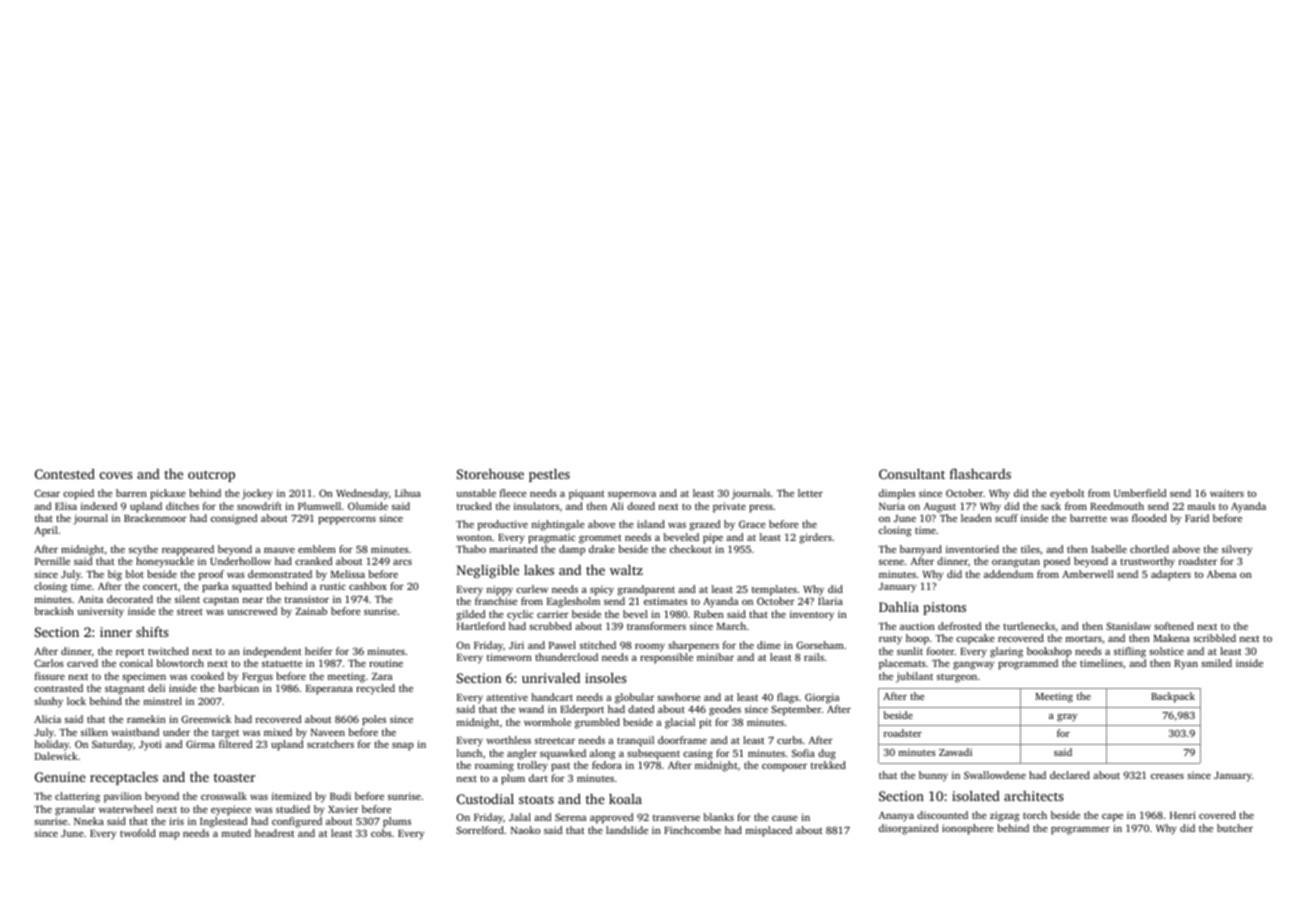 The width and height of the document is (1308, 924). I want to click on Backpack, so click(1173, 697).
